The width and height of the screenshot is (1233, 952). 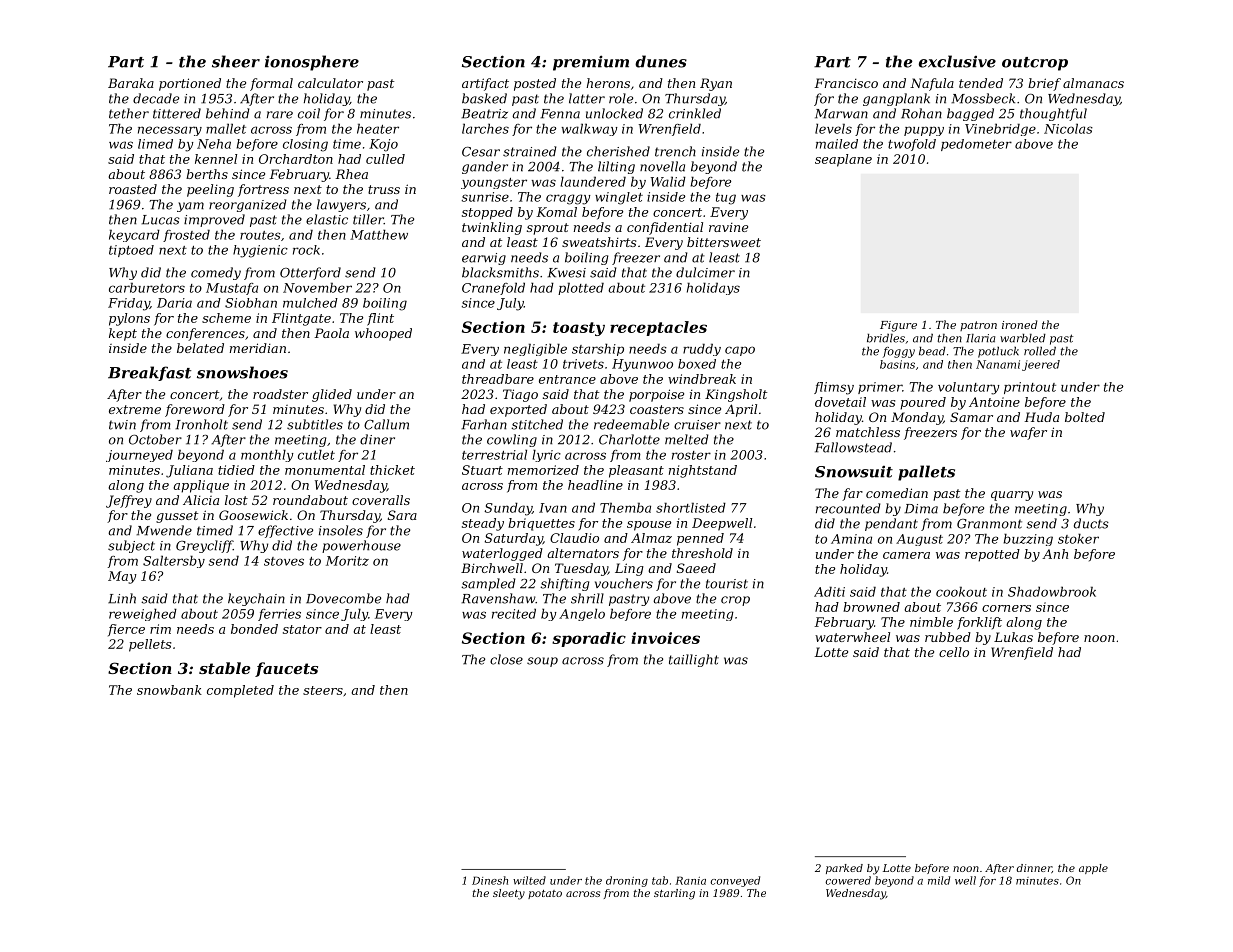 I want to click on dunes, so click(x=661, y=61).
